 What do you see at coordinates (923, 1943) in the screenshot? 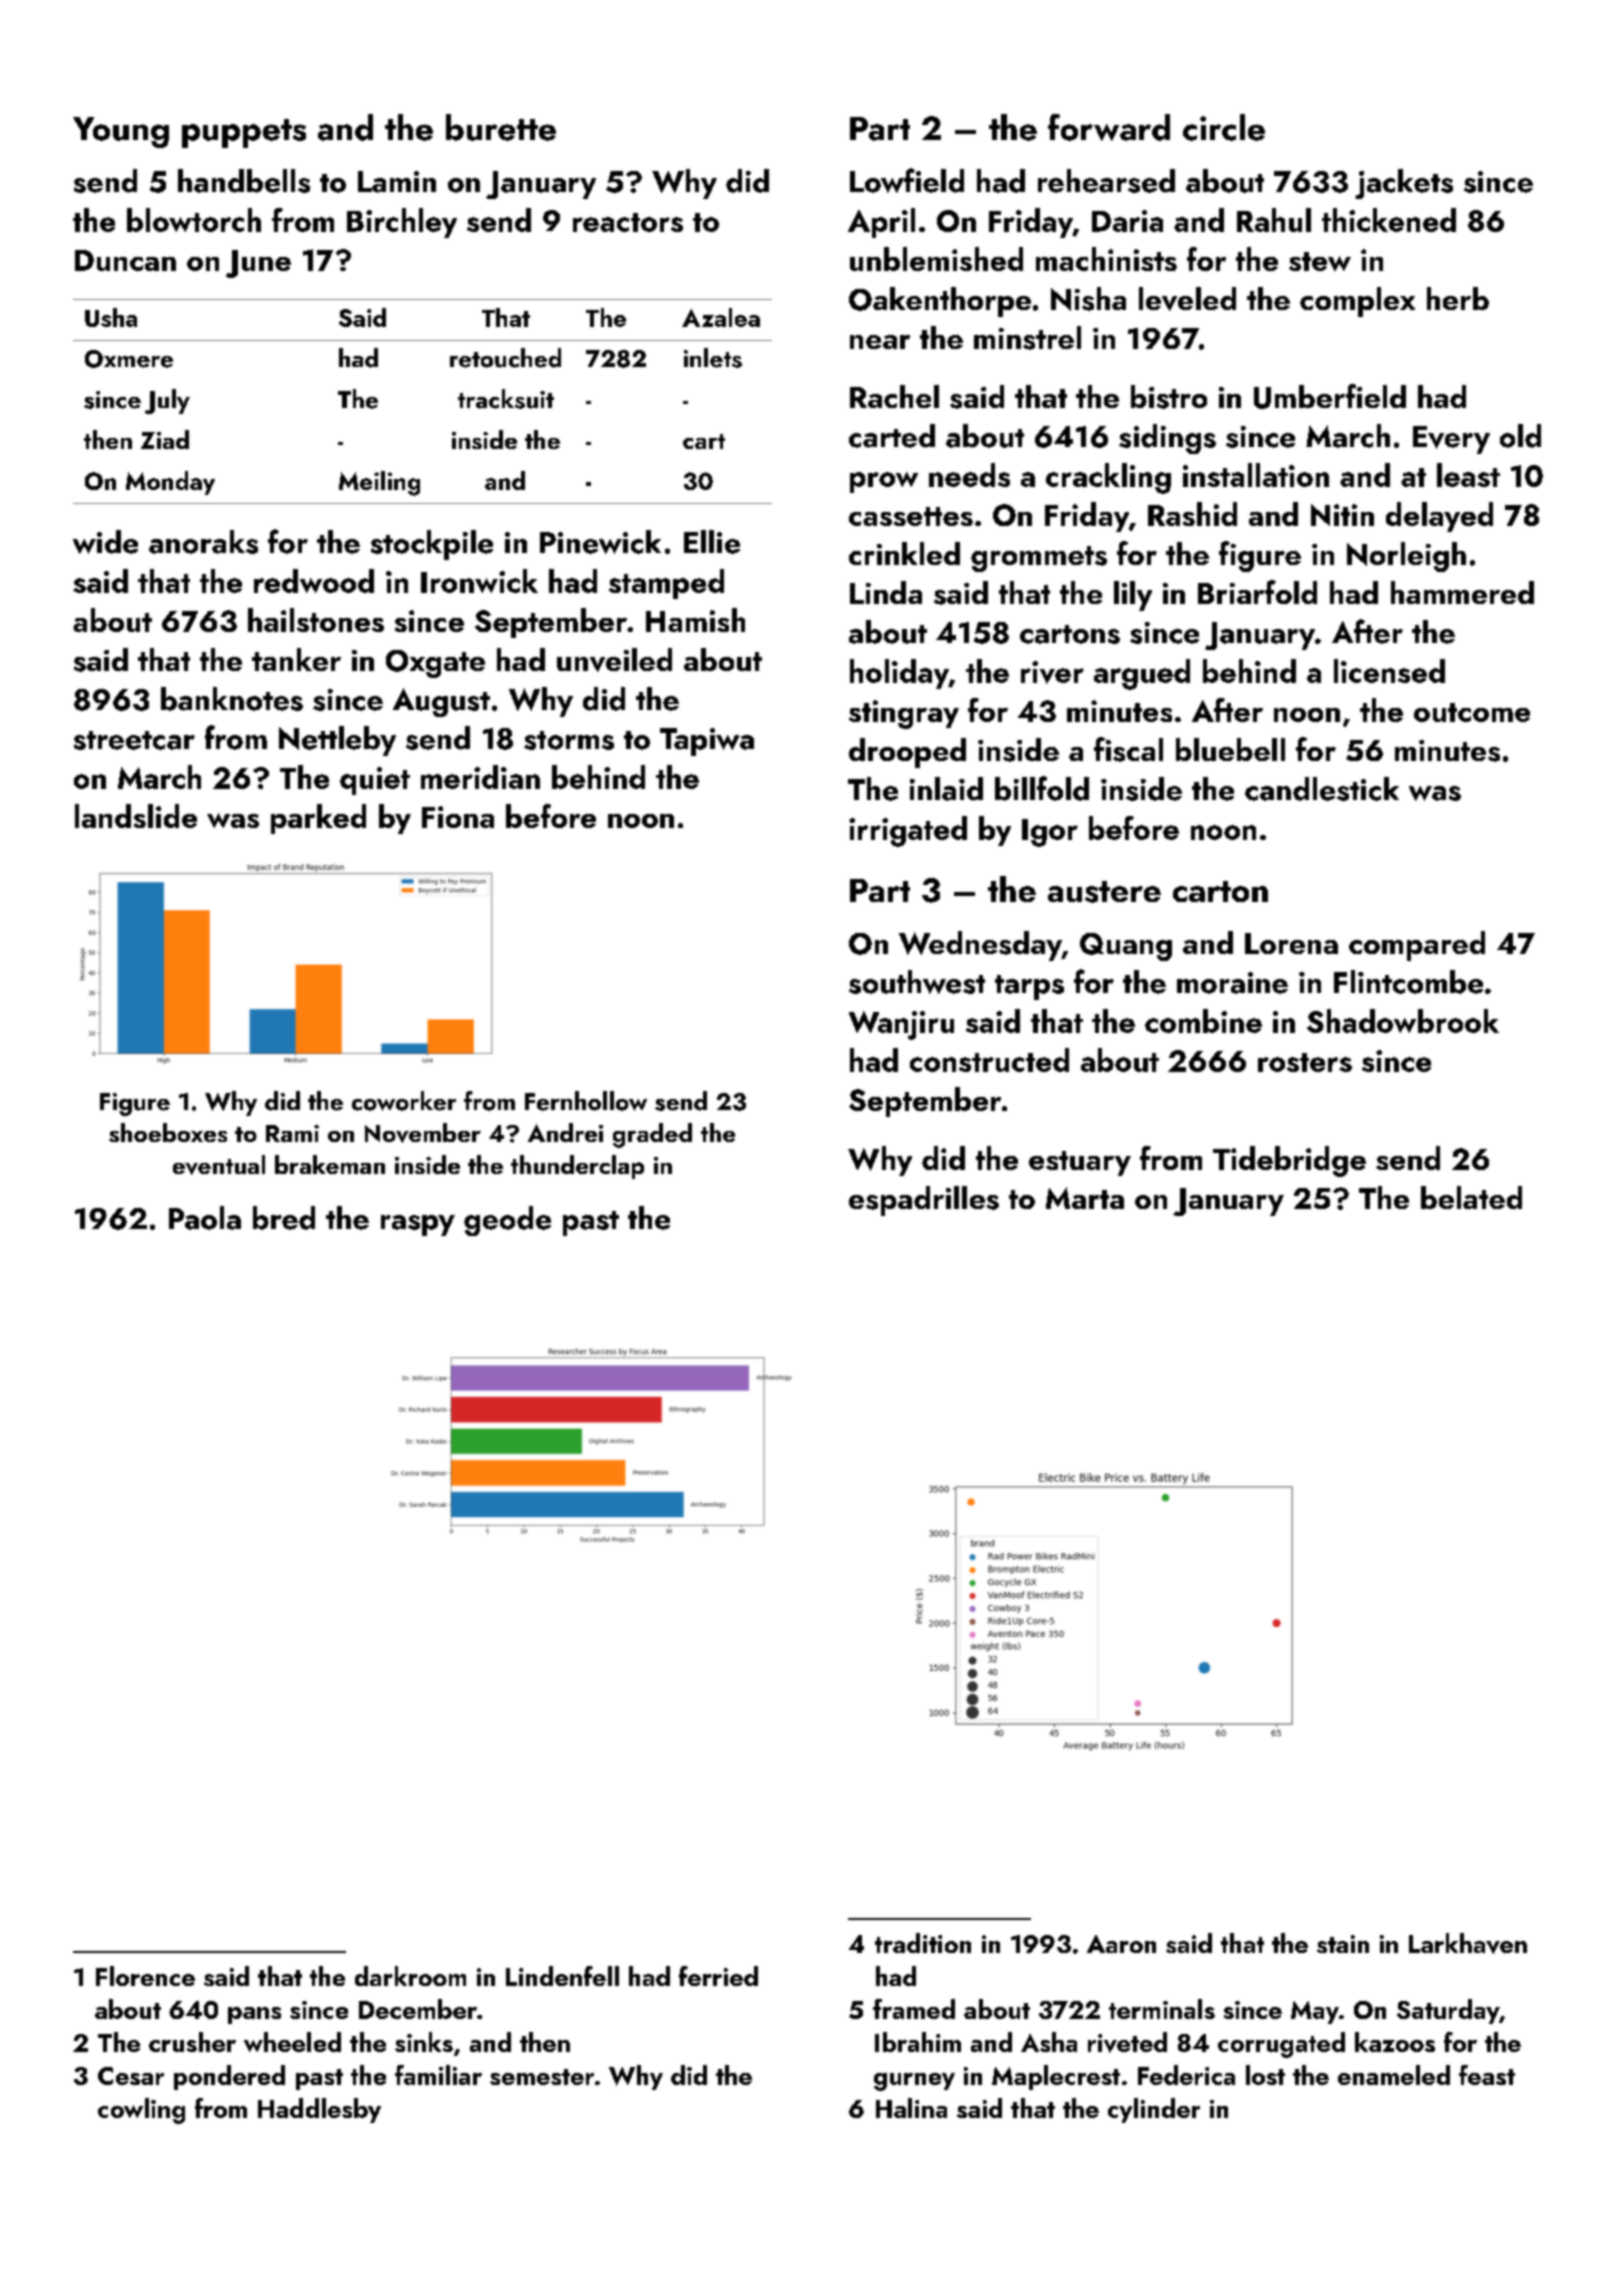
I see `tradition` at bounding box center [923, 1943].
